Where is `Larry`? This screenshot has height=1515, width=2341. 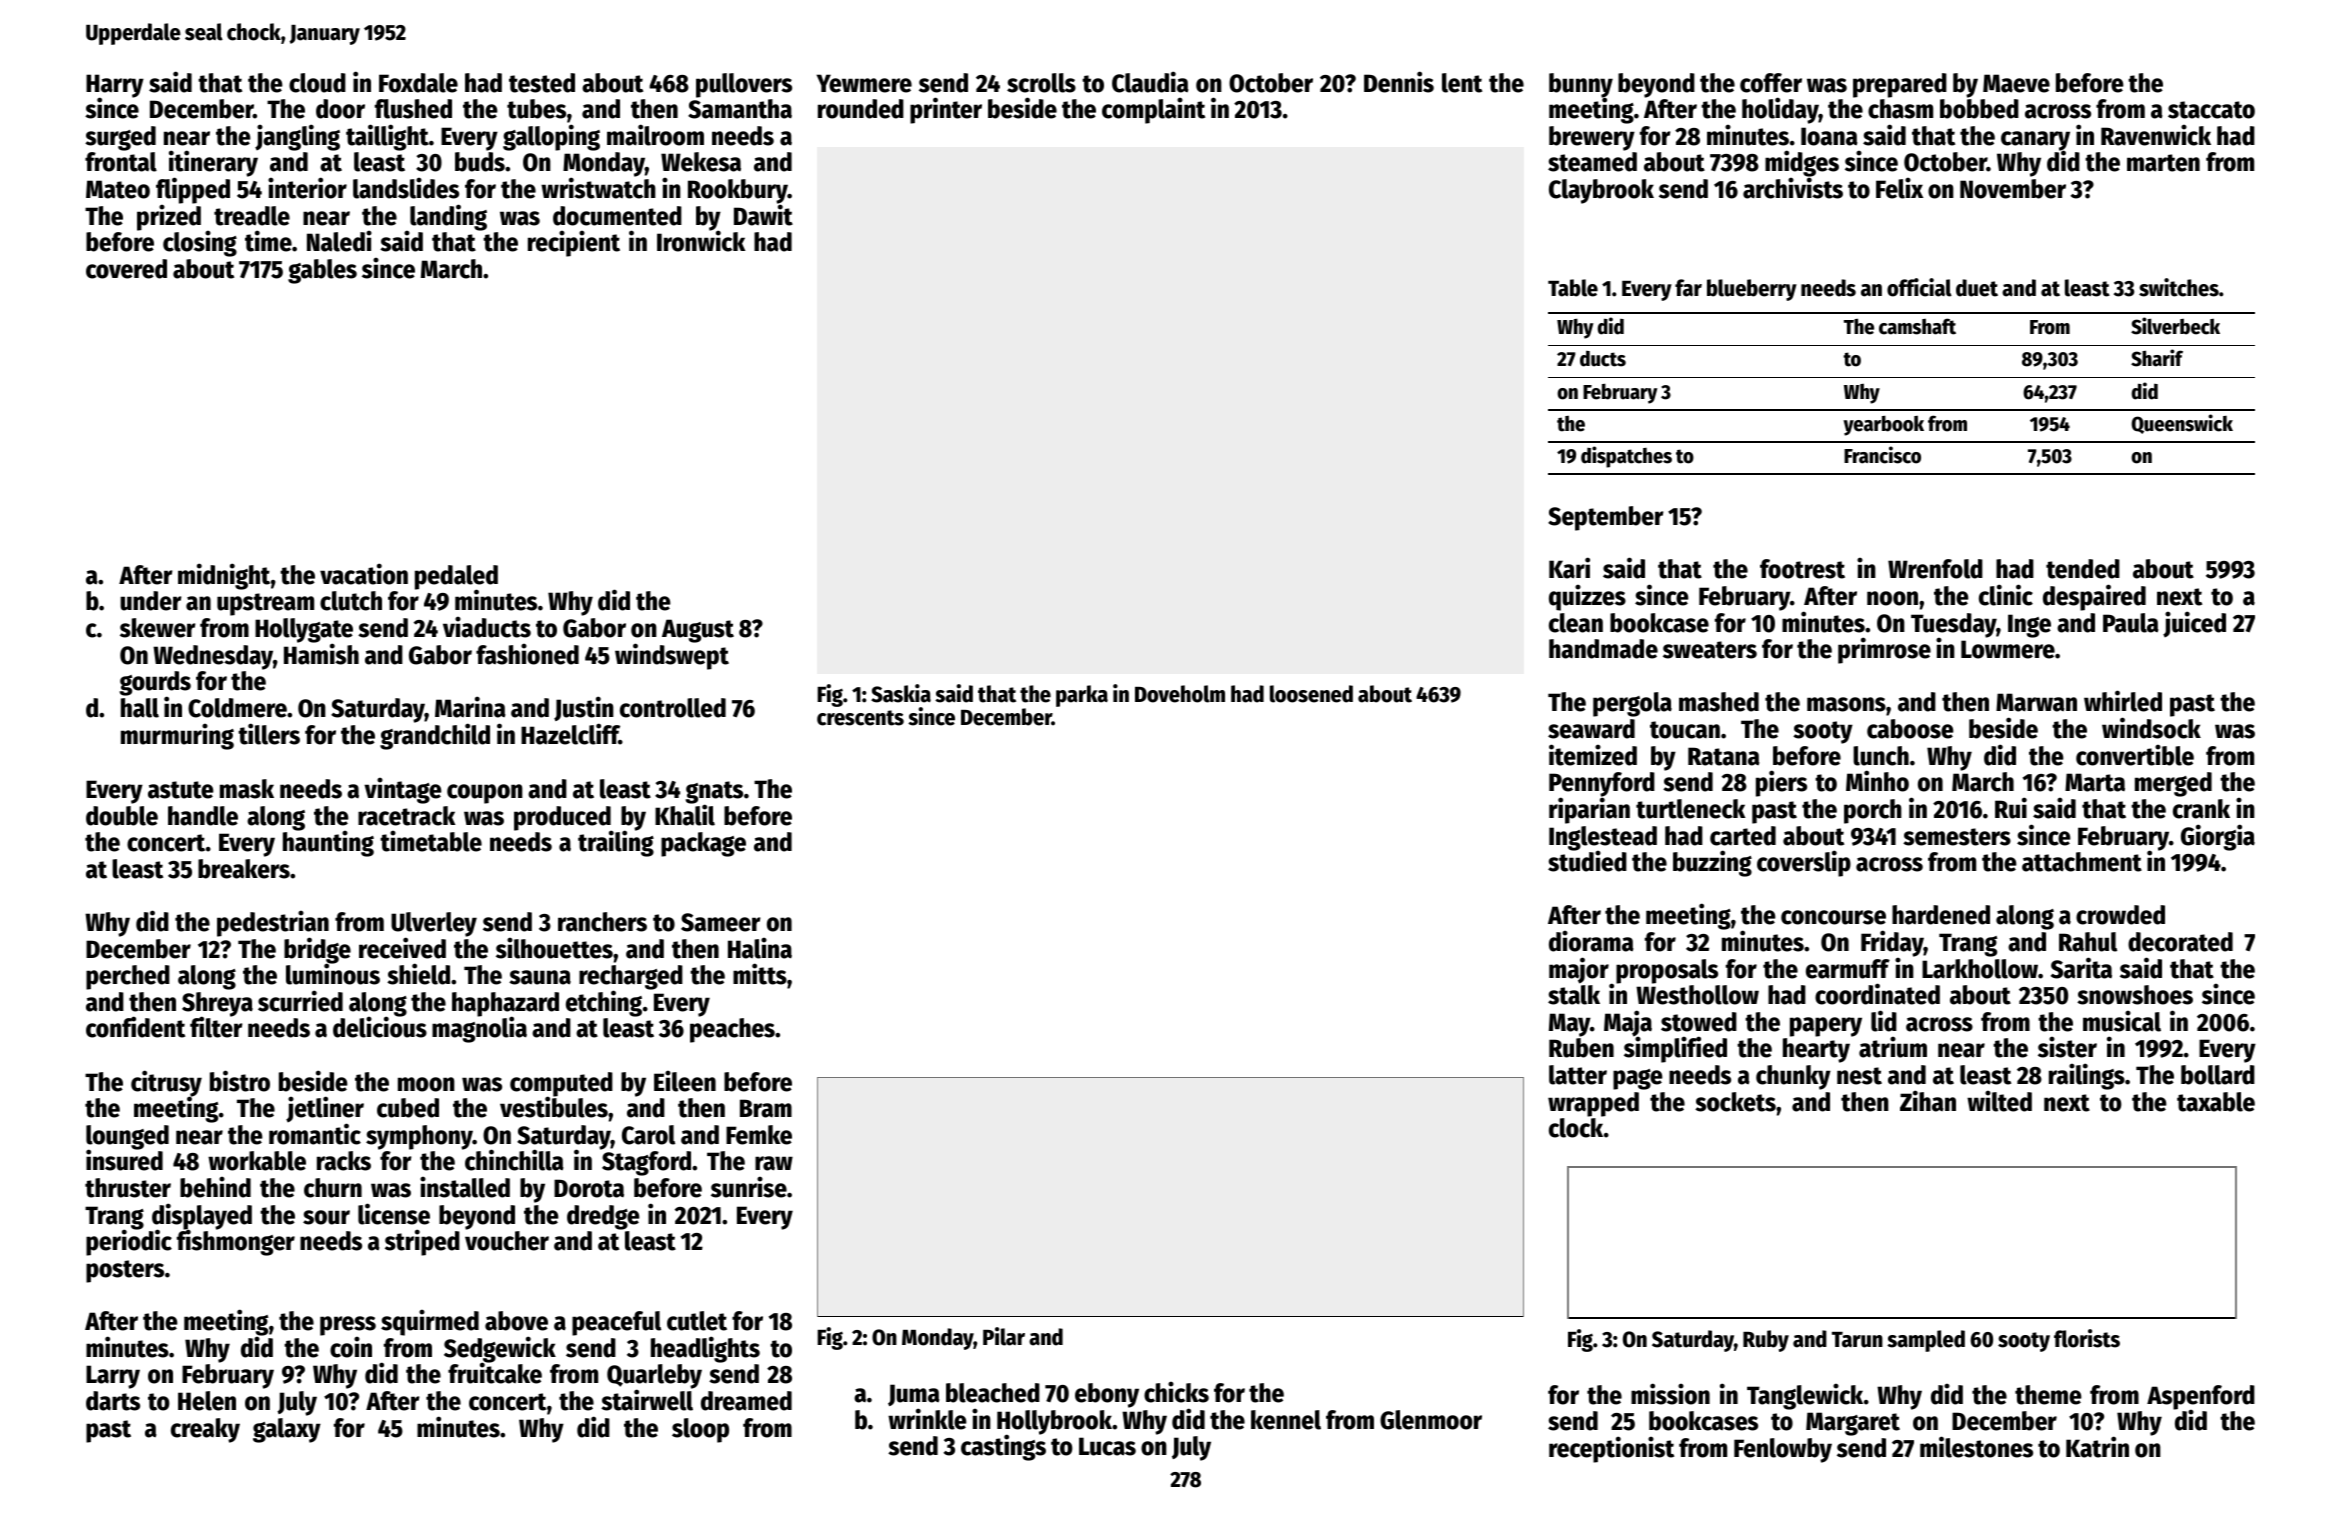 Larry is located at coordinates (113, 1377).
